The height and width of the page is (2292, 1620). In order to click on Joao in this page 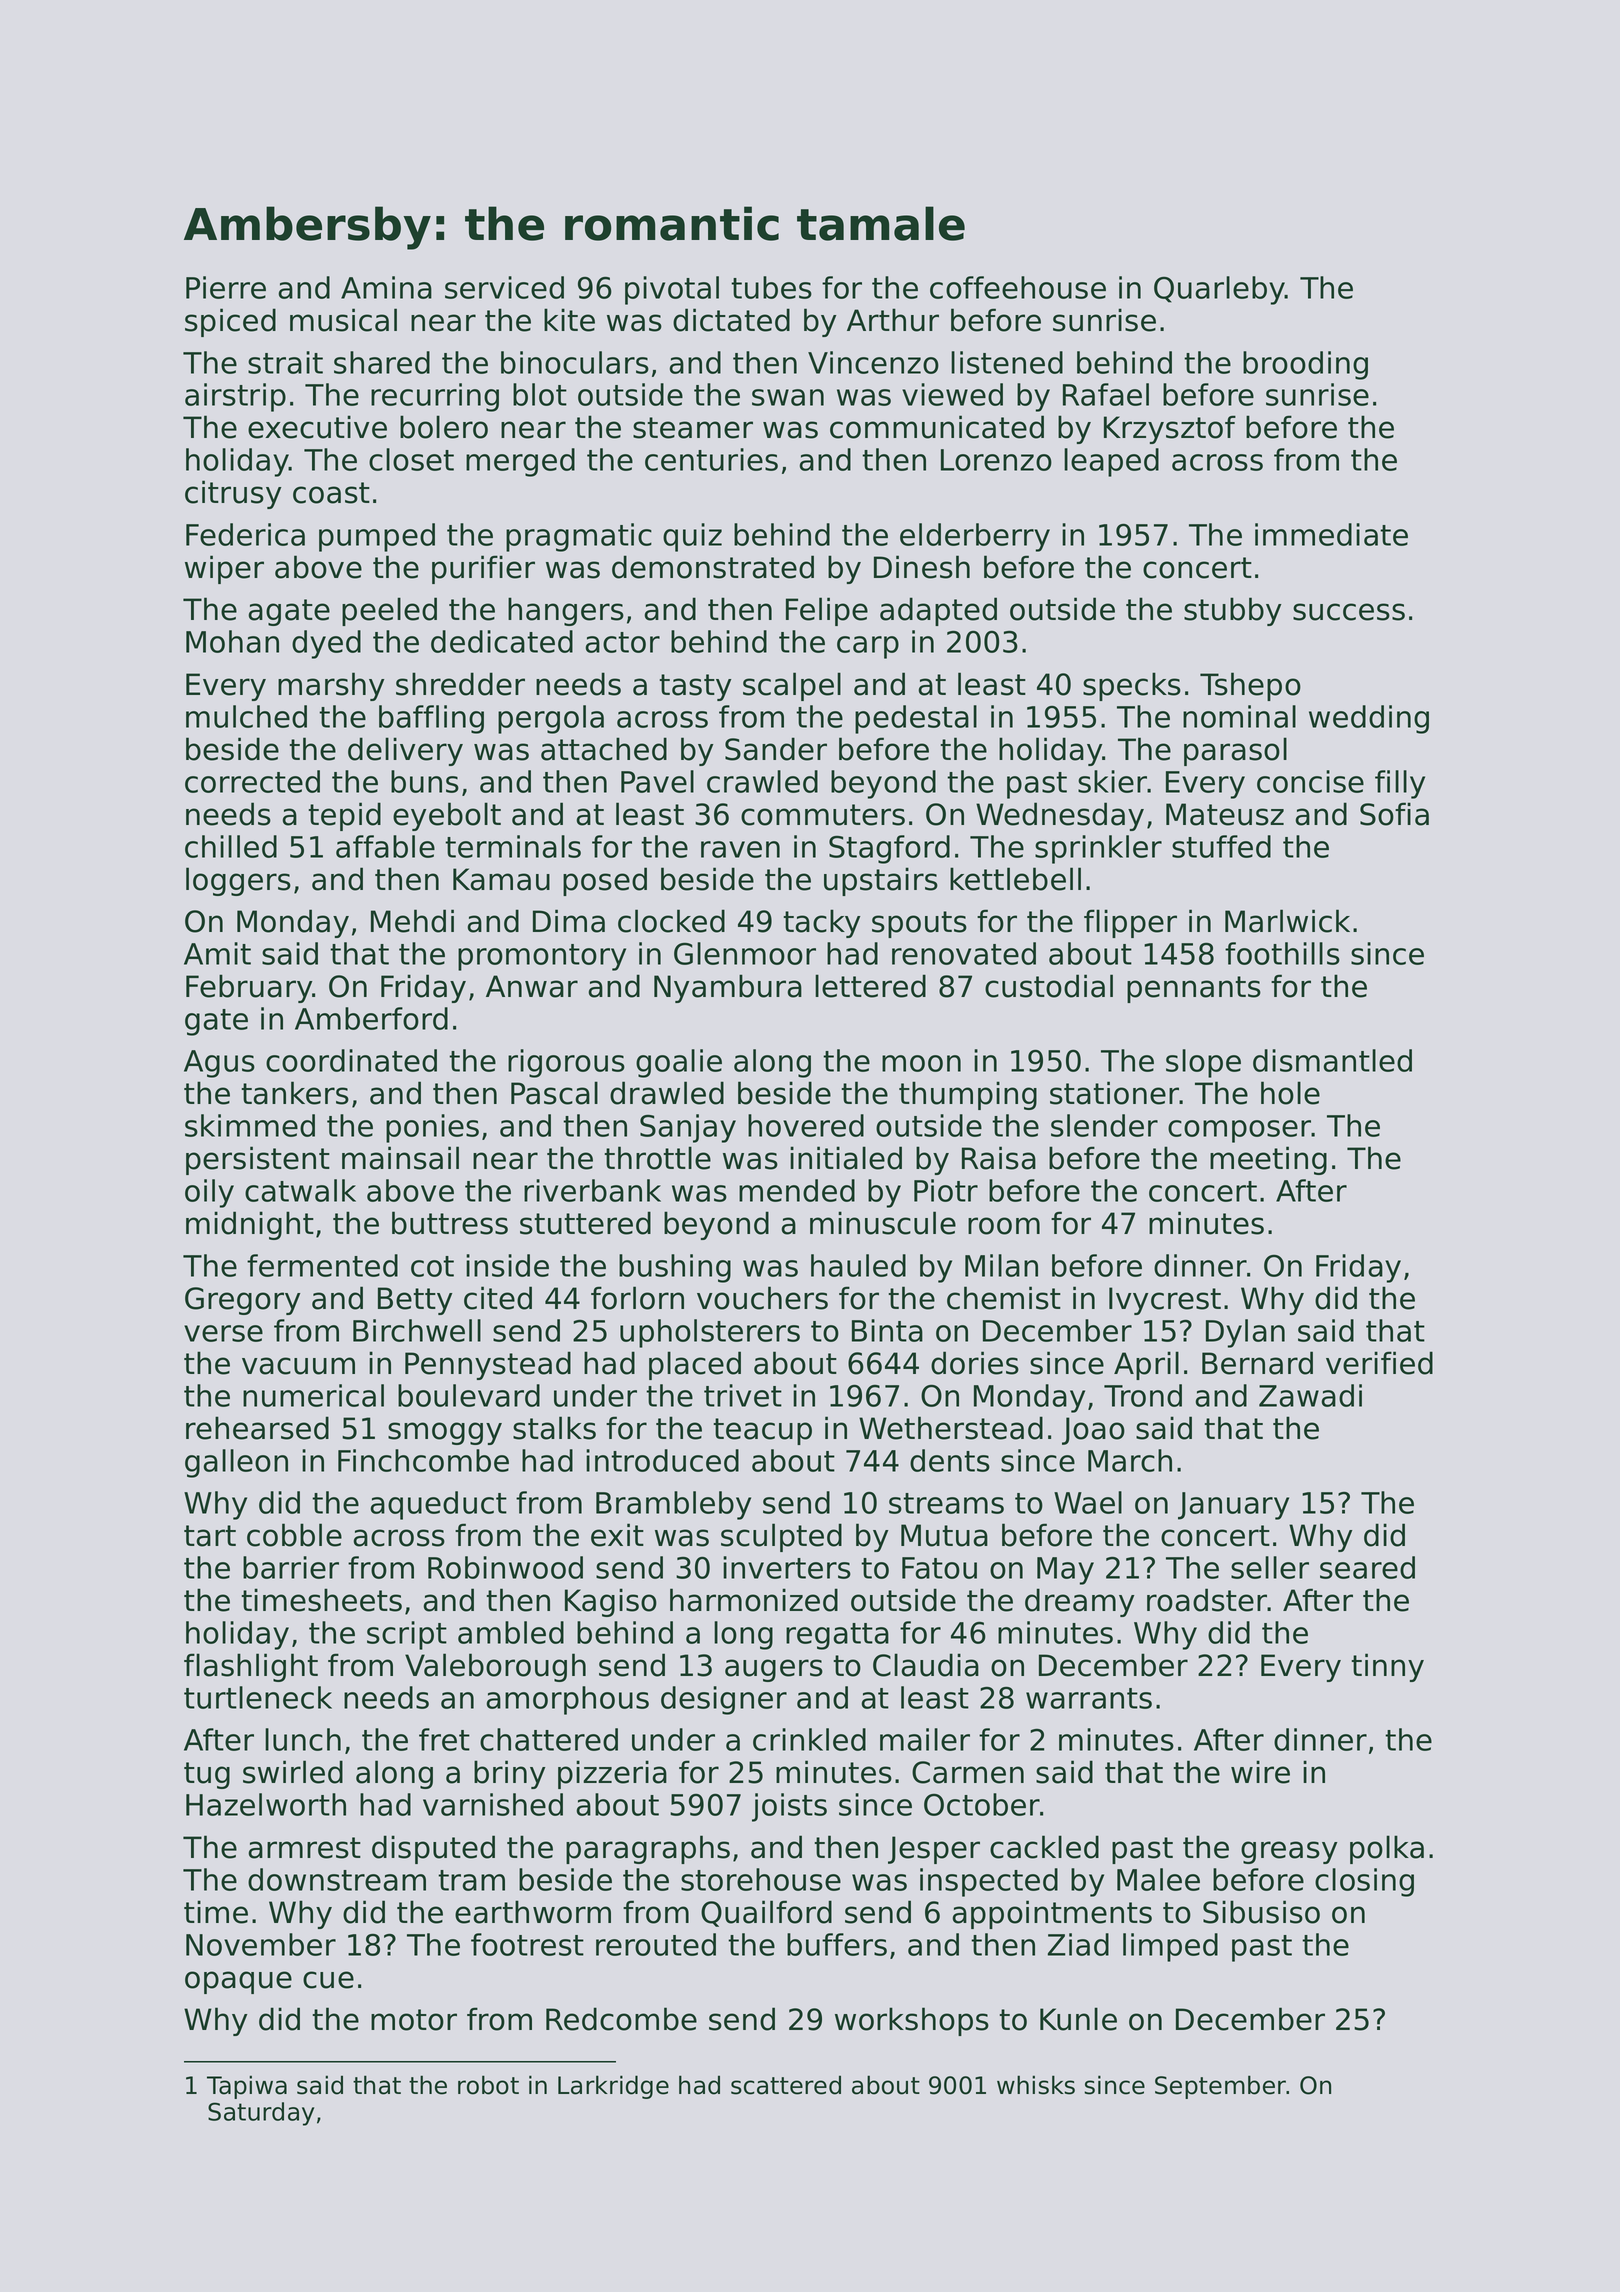, I will do `click(1093, 1431)`.
